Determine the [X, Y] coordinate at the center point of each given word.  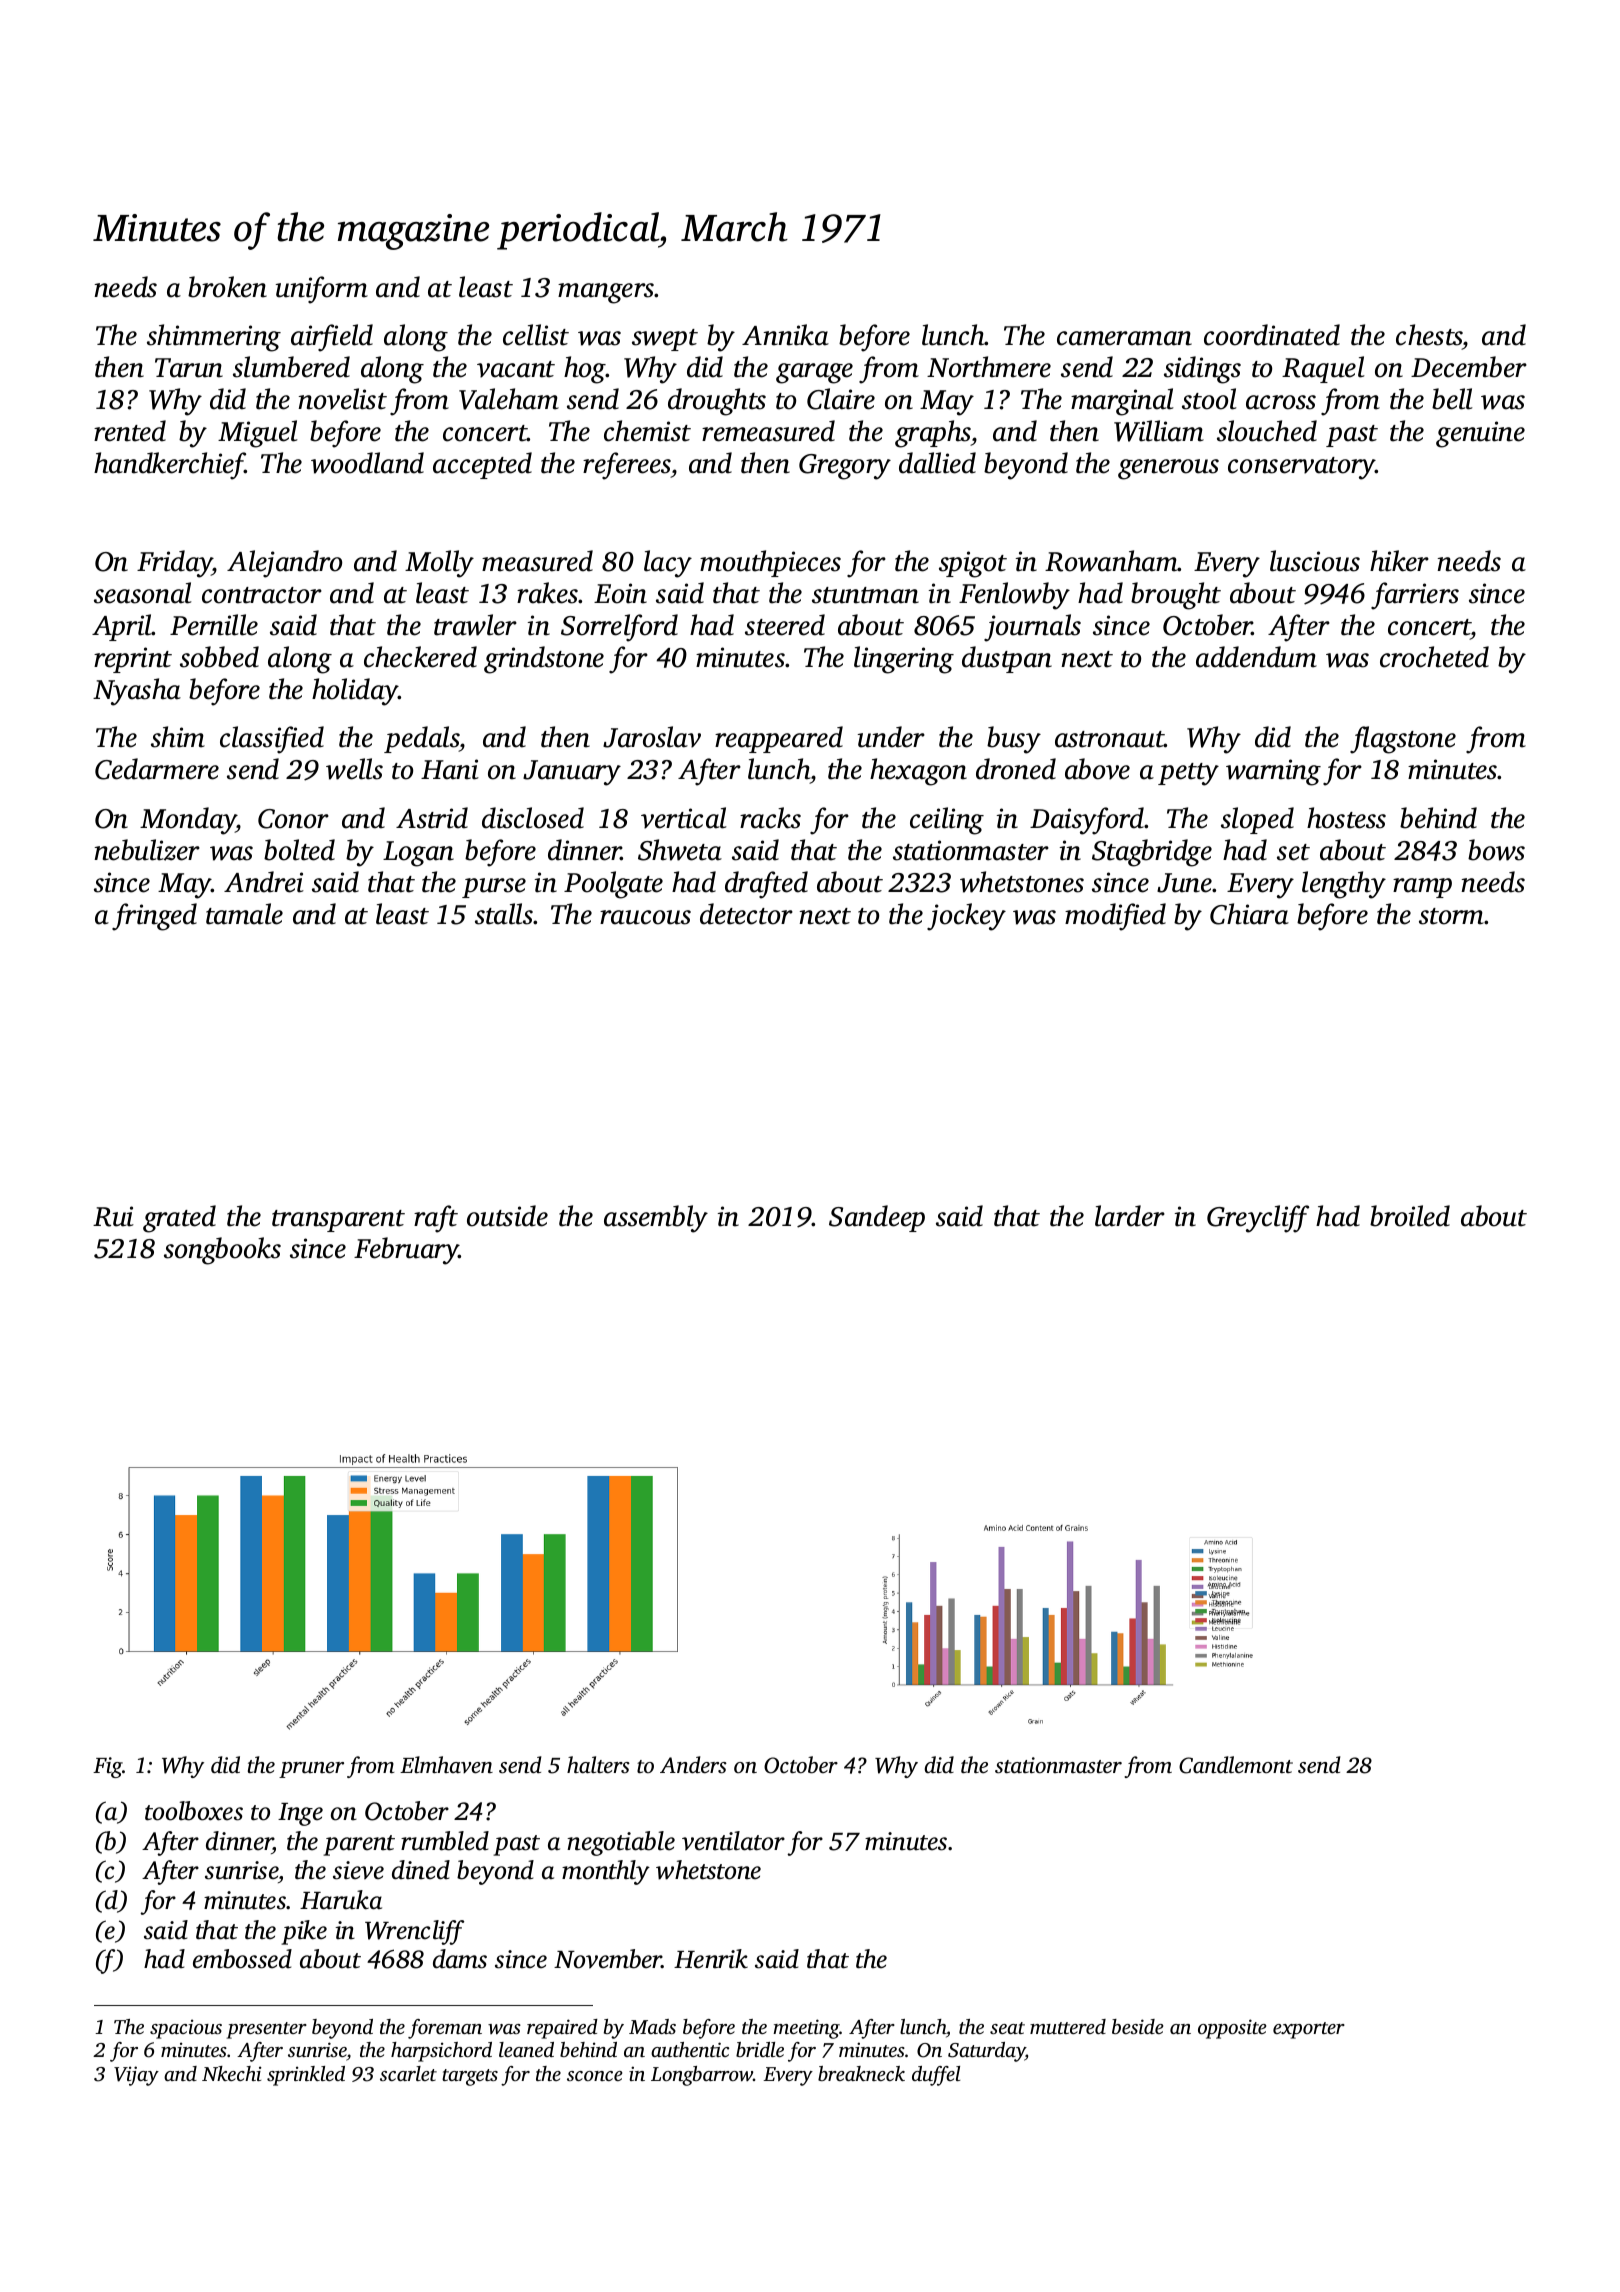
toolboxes [194, 1811]
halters [598, 1765]
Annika [785, 335]
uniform [322, 290]
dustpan [1007, 659]
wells [354, 769]
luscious [1315, 561]
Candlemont [1236, 1765]
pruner [311, 1770]
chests [1429, 335]
